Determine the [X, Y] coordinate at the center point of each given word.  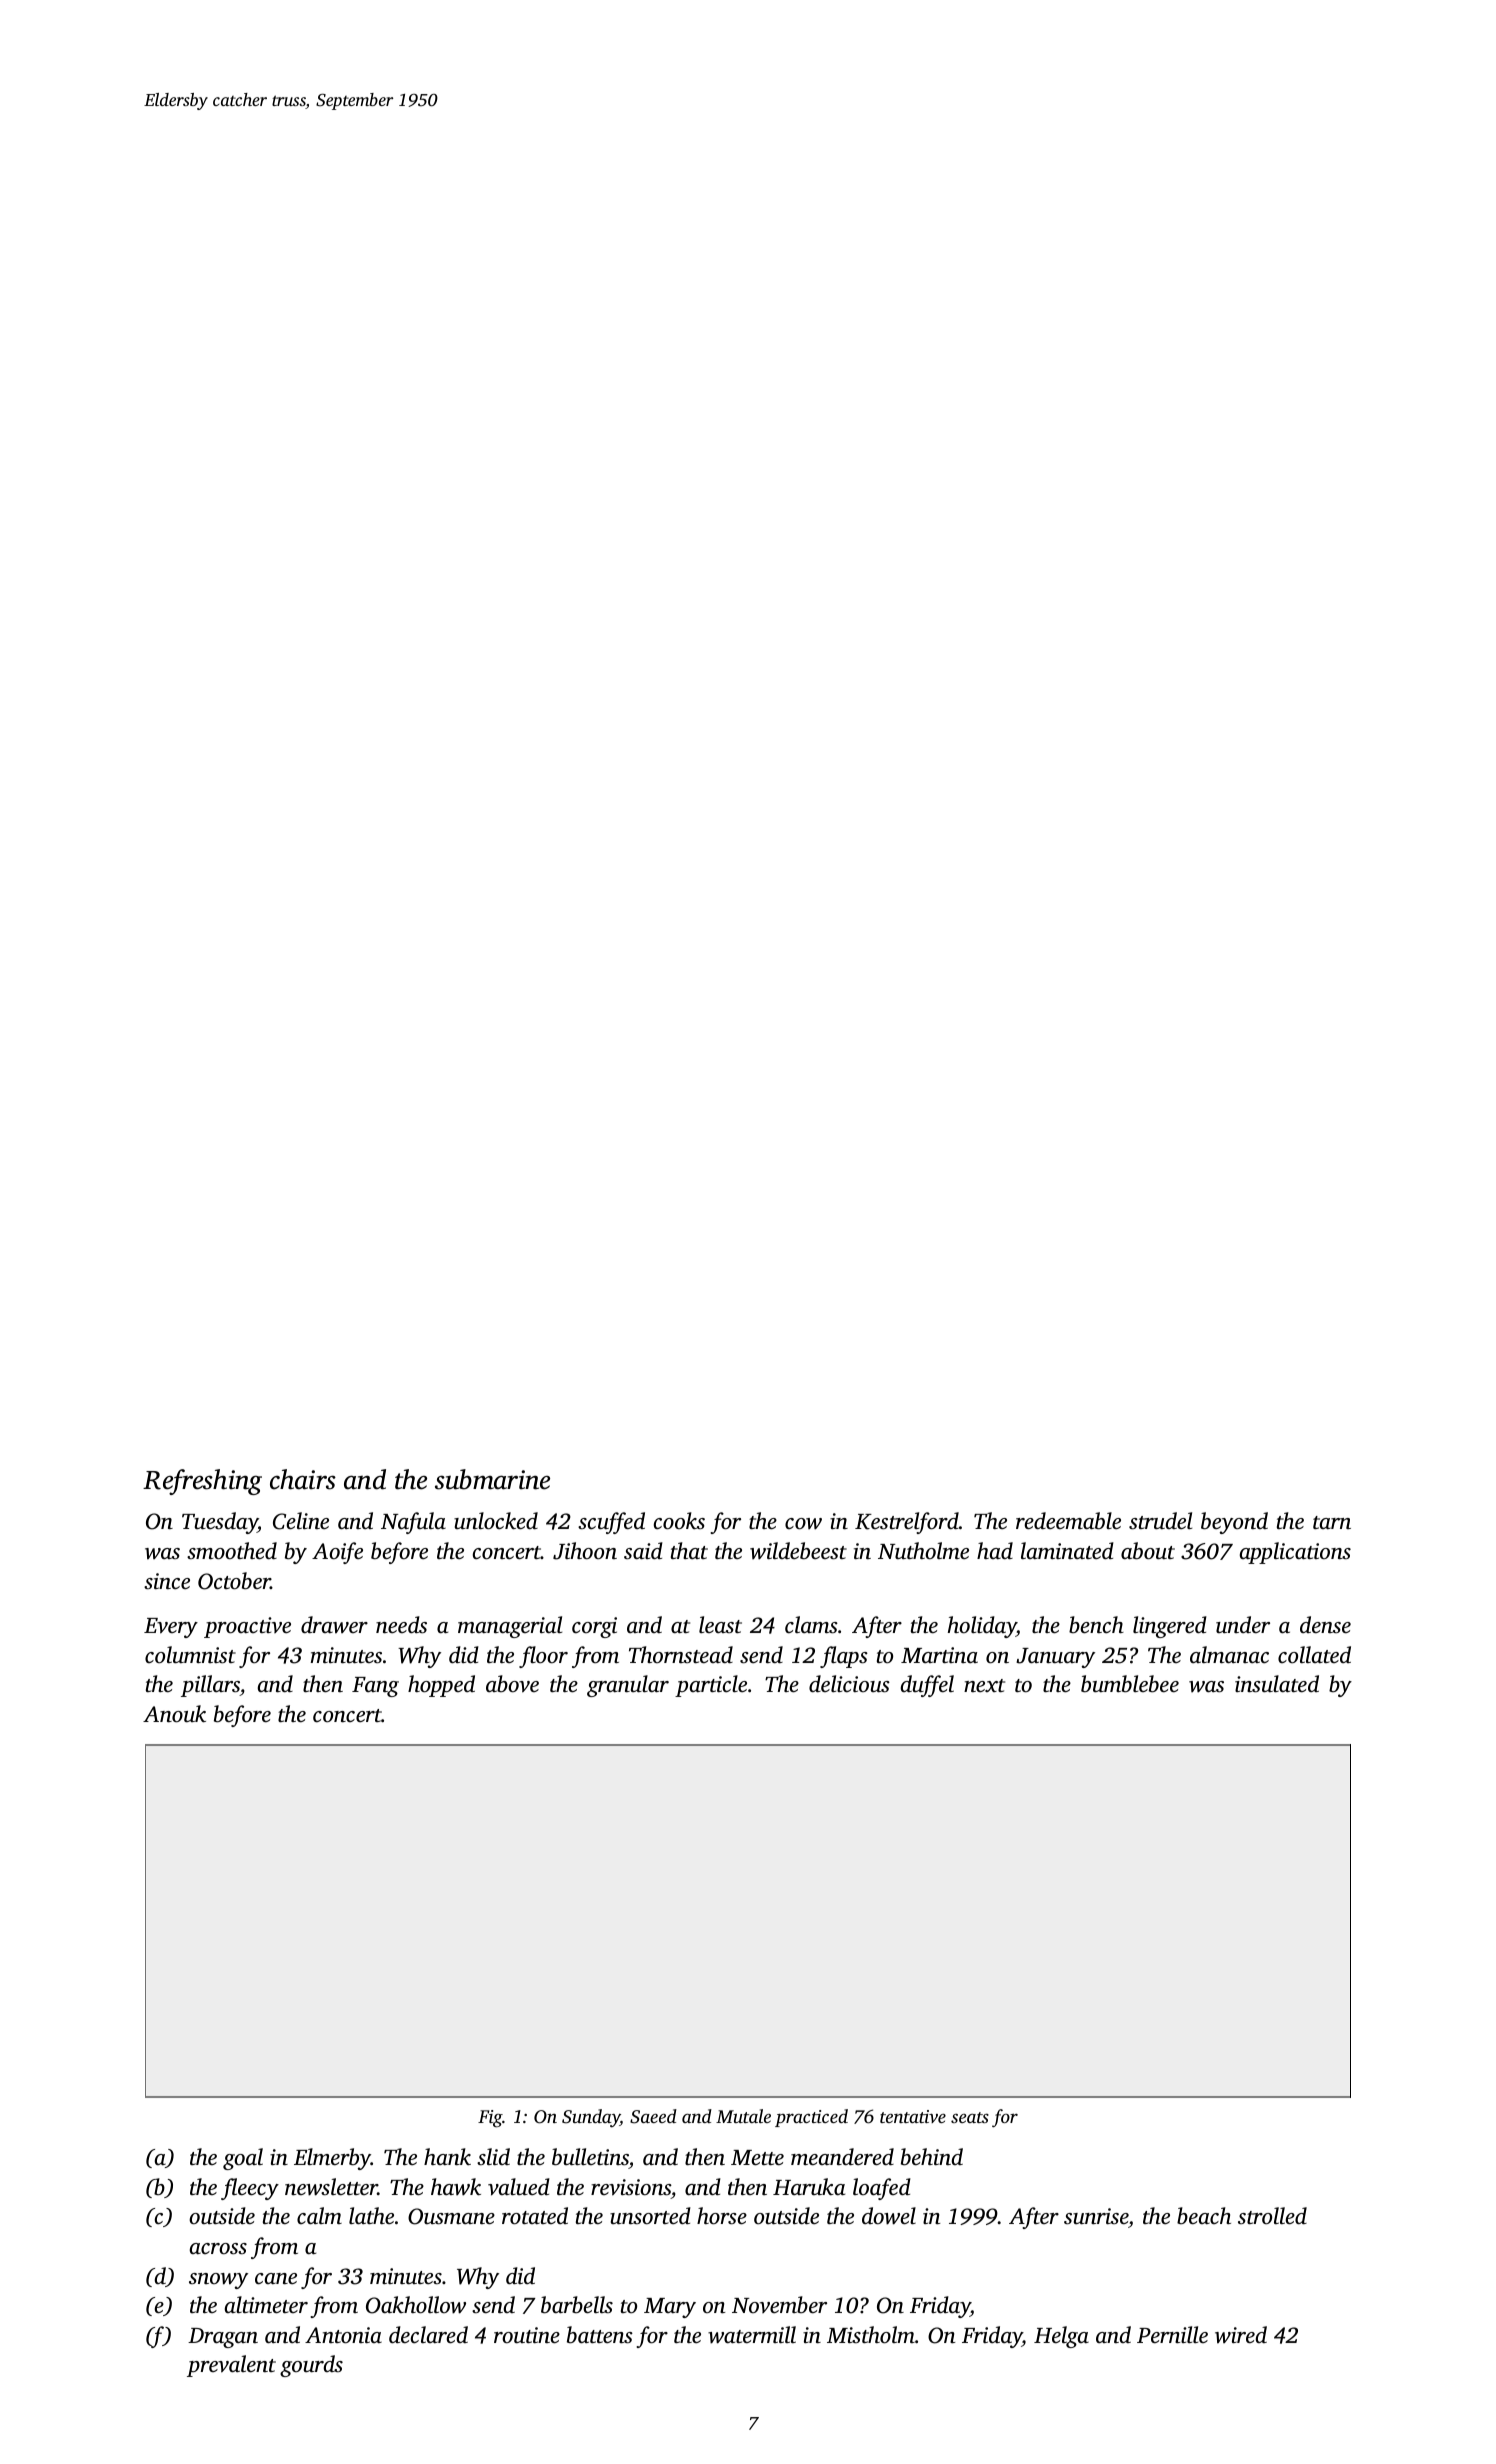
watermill [752, 2335]
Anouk [174, 1714]
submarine [492, 1479]
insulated [1277, 1684]
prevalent [231, 2366]
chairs [303, 1479]
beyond [1234, 1523]
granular [628, 1686]
